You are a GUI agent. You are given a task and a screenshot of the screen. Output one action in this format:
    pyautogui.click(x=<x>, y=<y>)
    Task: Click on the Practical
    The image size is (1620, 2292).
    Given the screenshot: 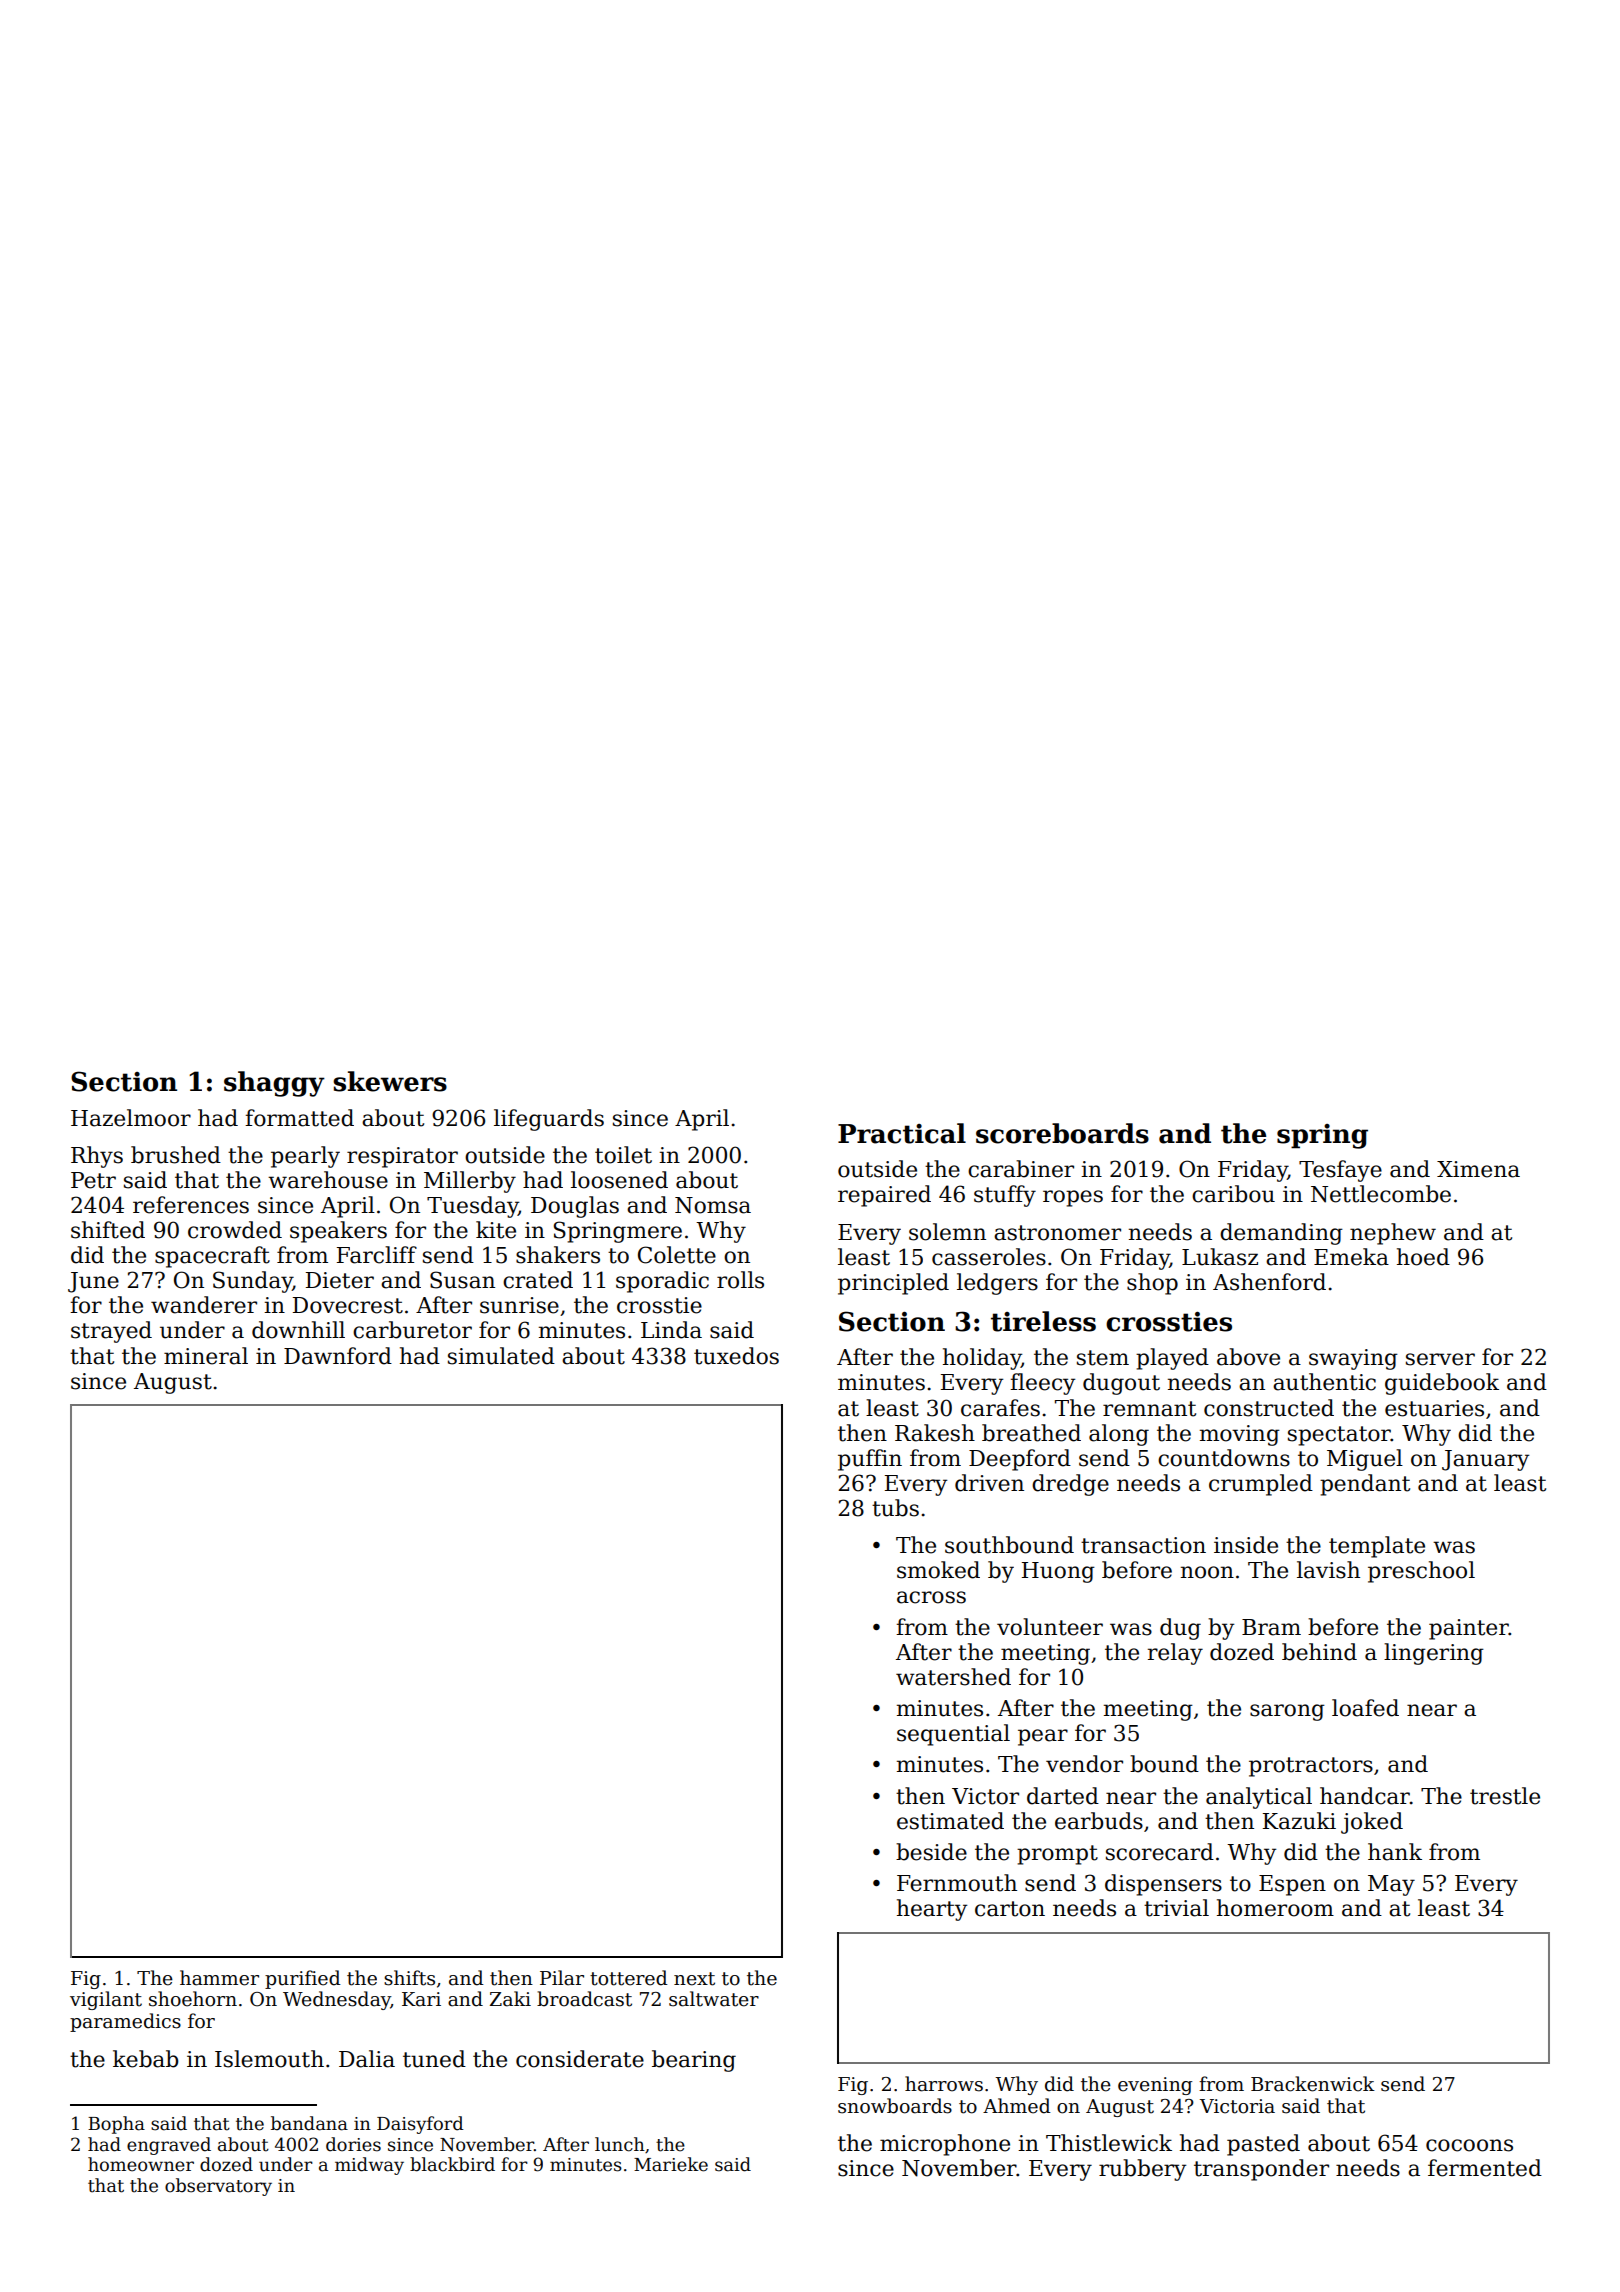 What is the action you would take?
    pyautogui.click(x=902, y=1133)
